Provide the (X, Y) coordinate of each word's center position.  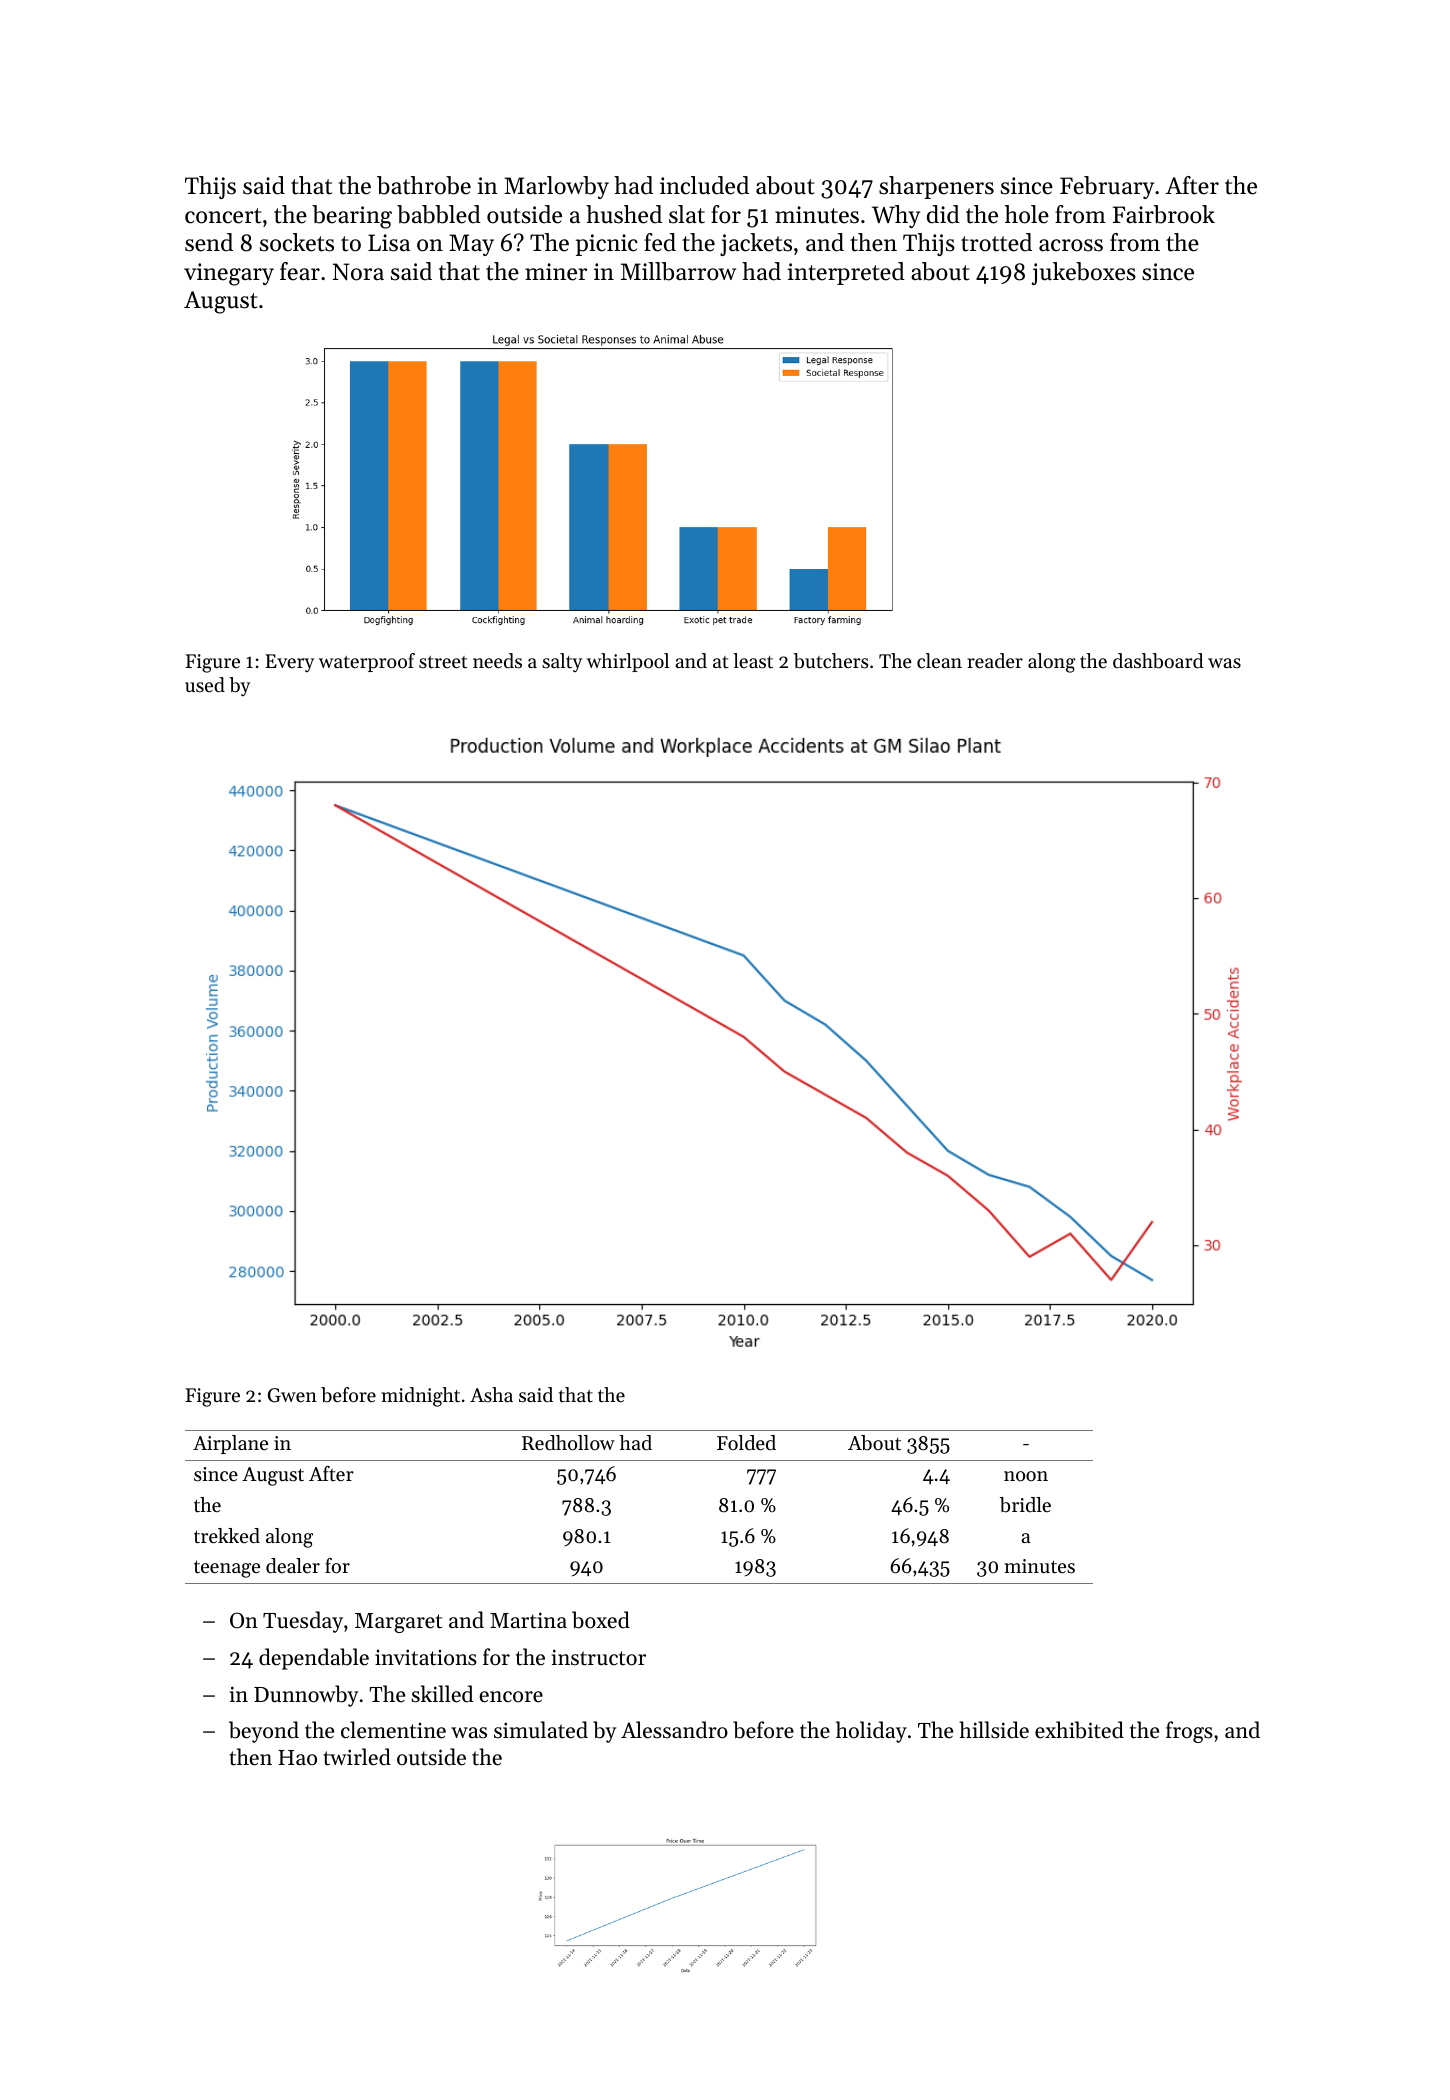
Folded (746, 1443)
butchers (831, 661)
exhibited (1079, 1730)
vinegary (229, 274)
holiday (871, 1732)
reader (995, 661)
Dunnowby (306, 1696)
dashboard (1158, 661)
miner (556, 272)
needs (497, 661)
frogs (1189, 1732)
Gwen (292, 1395)
